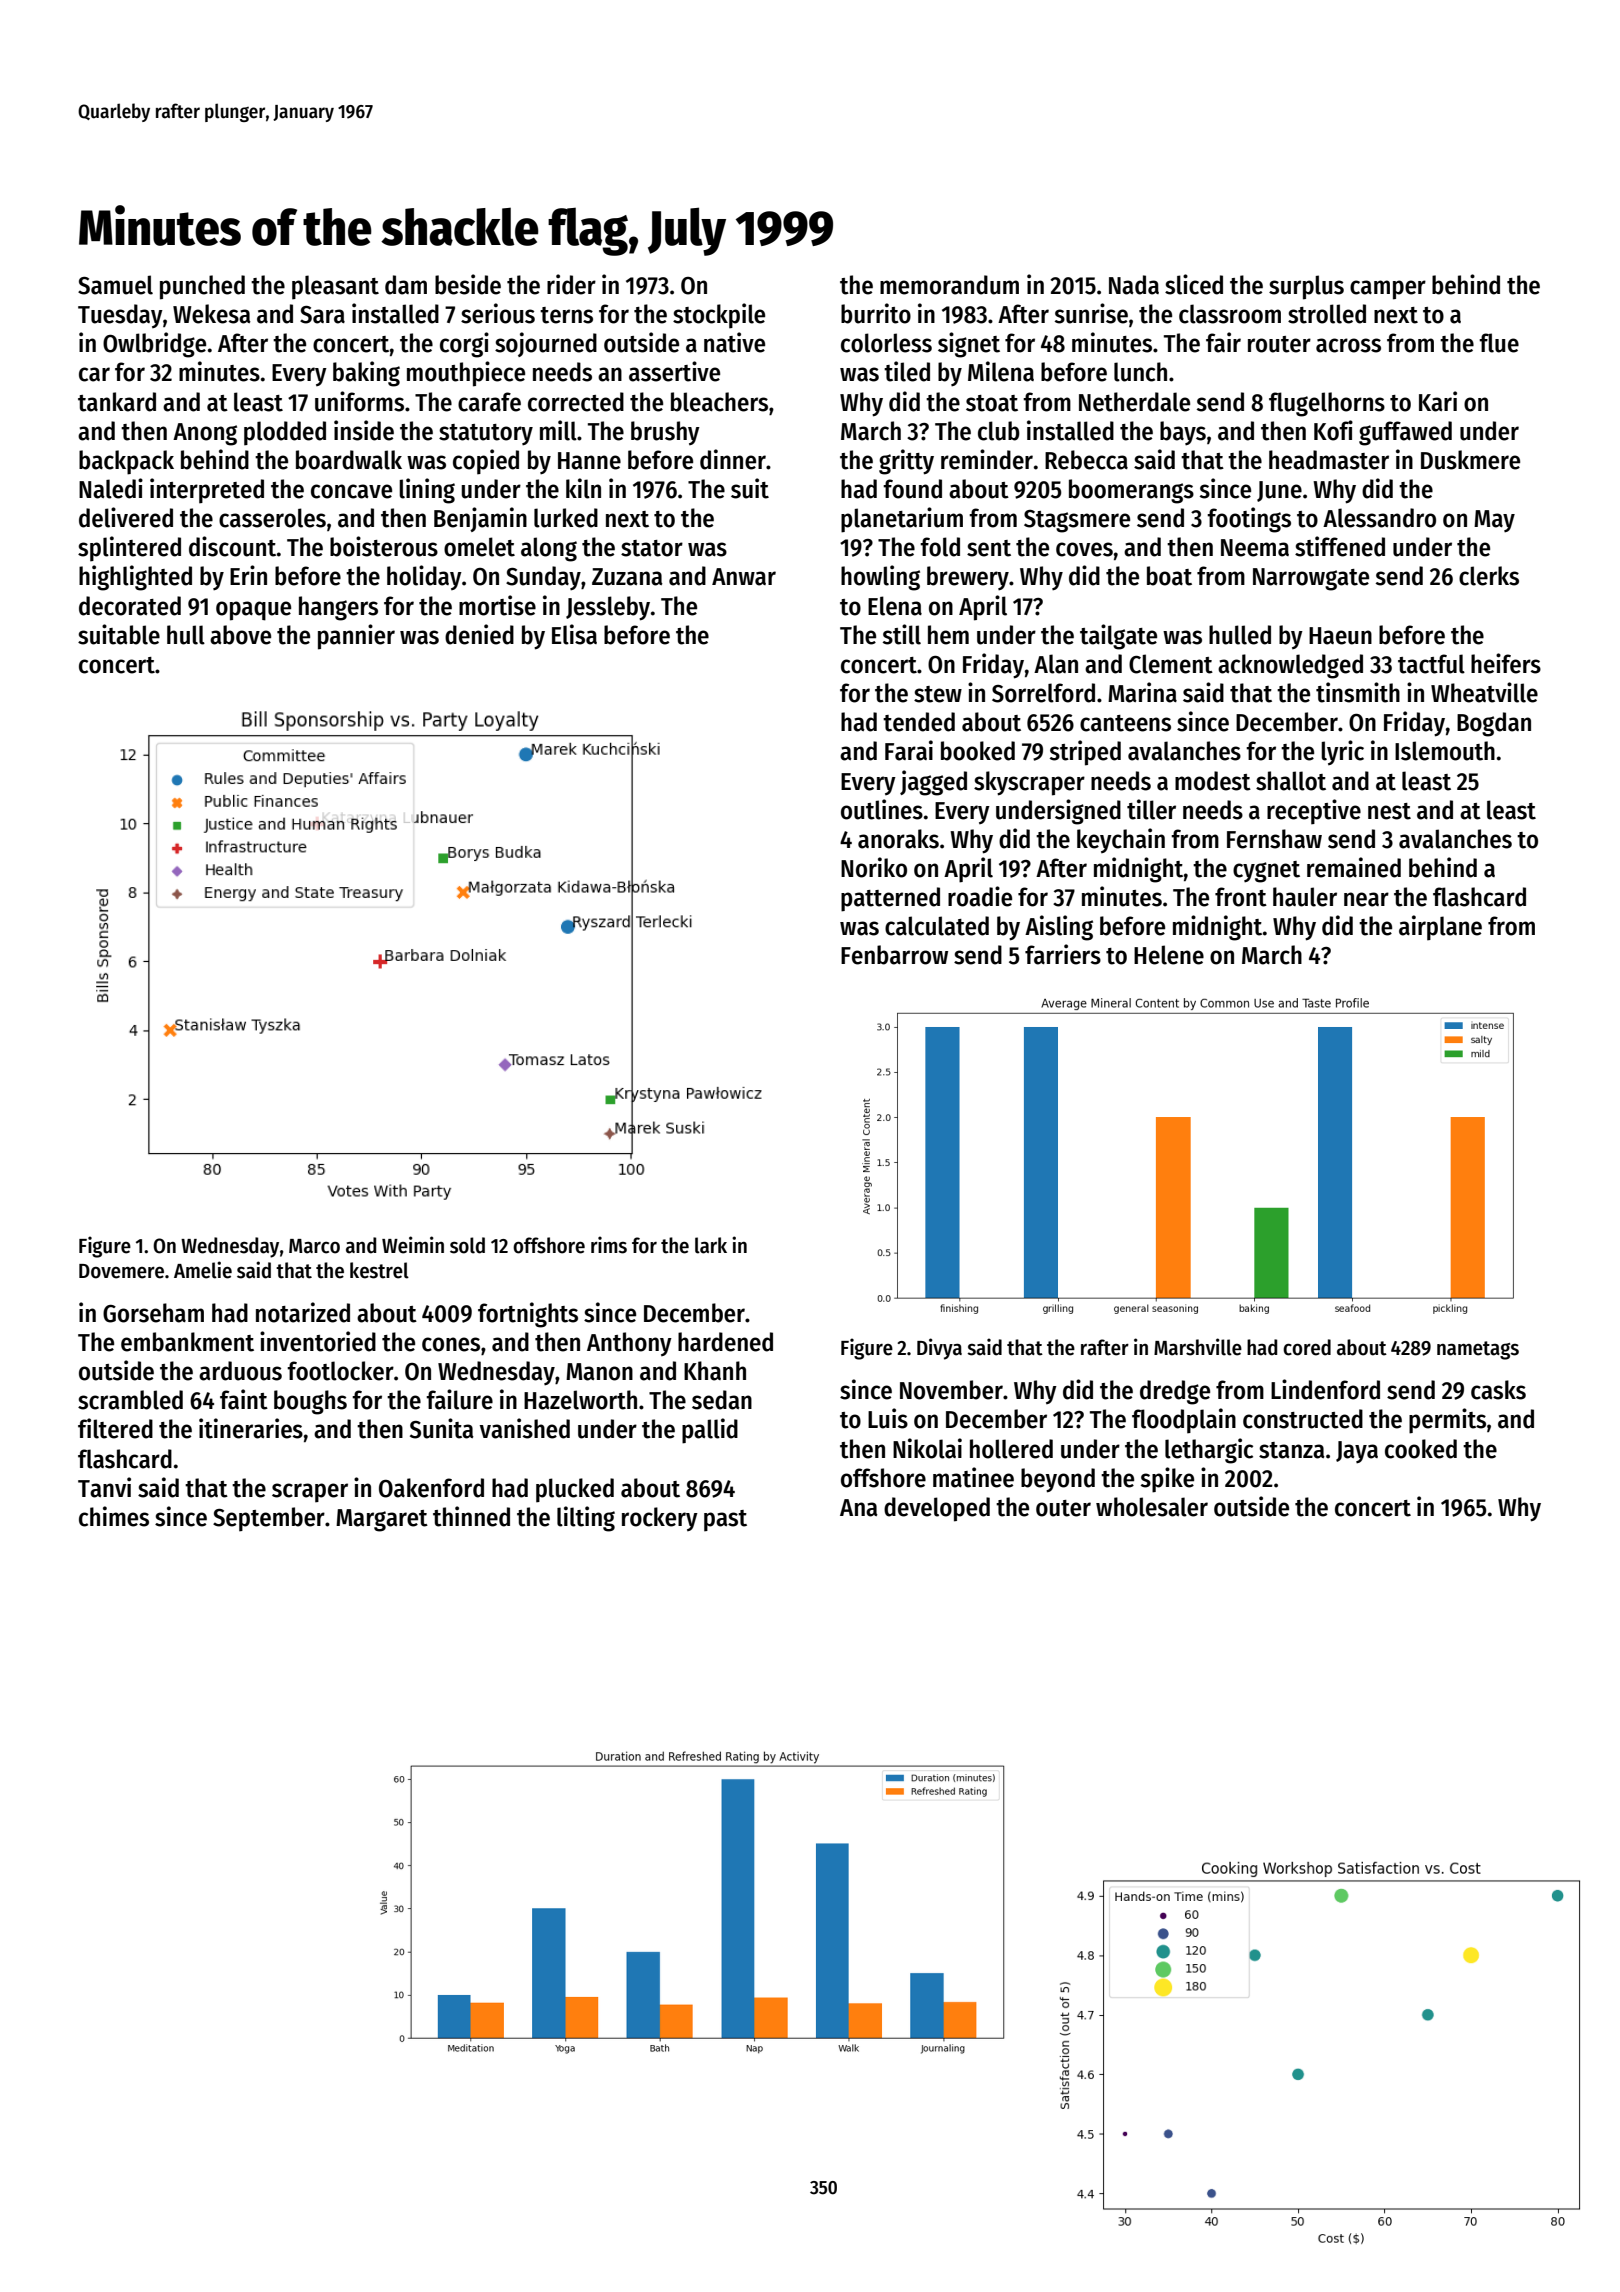 This page has width=1620, height=2292. I want to click on Sunita, so click(442, 1428).
